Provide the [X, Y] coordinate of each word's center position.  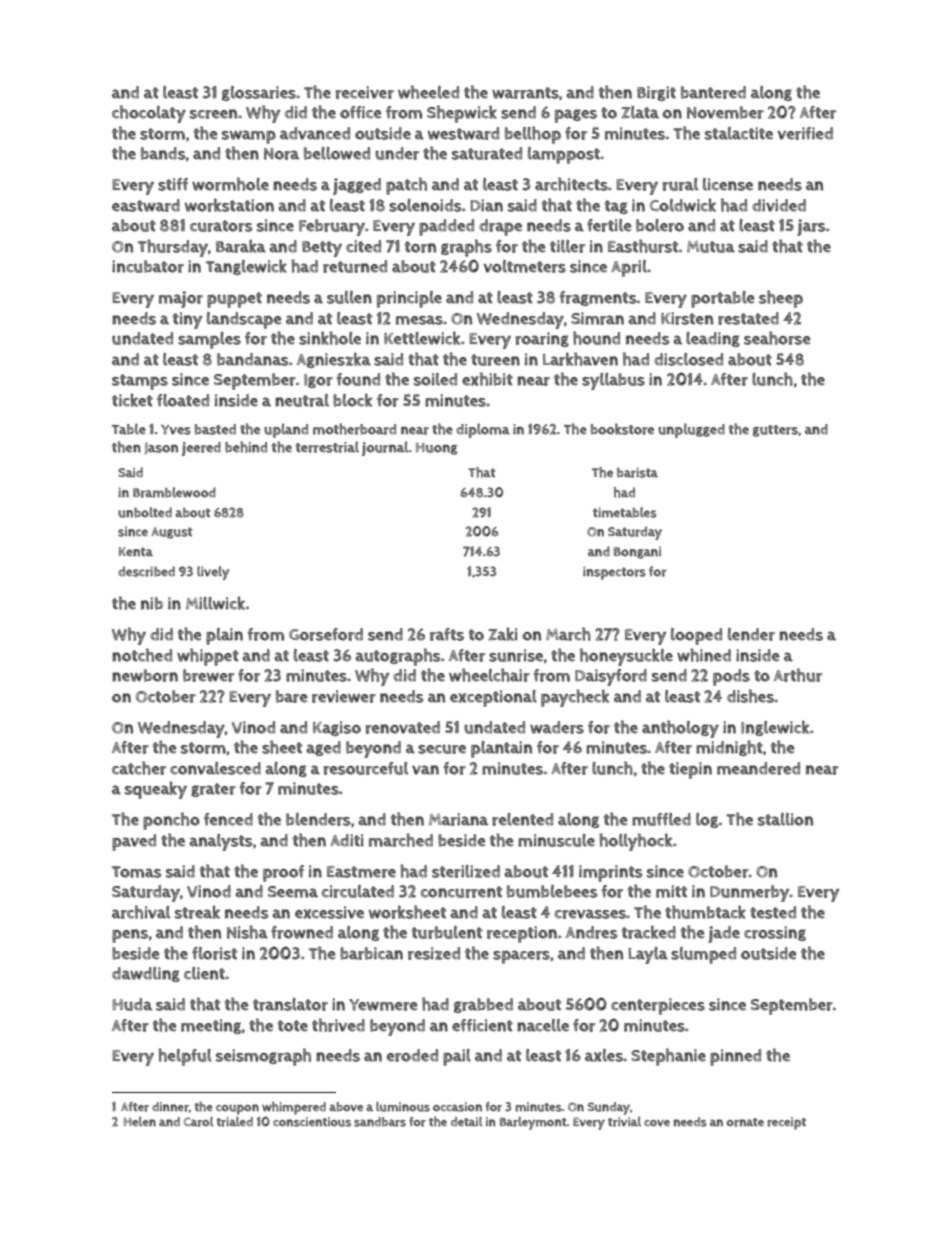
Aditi [347, 840]
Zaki [503, 634]
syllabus [613, 381]
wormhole [230, 184]
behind [246, 447]
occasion [457, 1107]
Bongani [637, 553]
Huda [132, 1004]
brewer [208, 675]
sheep [781, 299]
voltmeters [524, 266]
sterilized [466, 871]
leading [713, 339]
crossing [775, 933]
